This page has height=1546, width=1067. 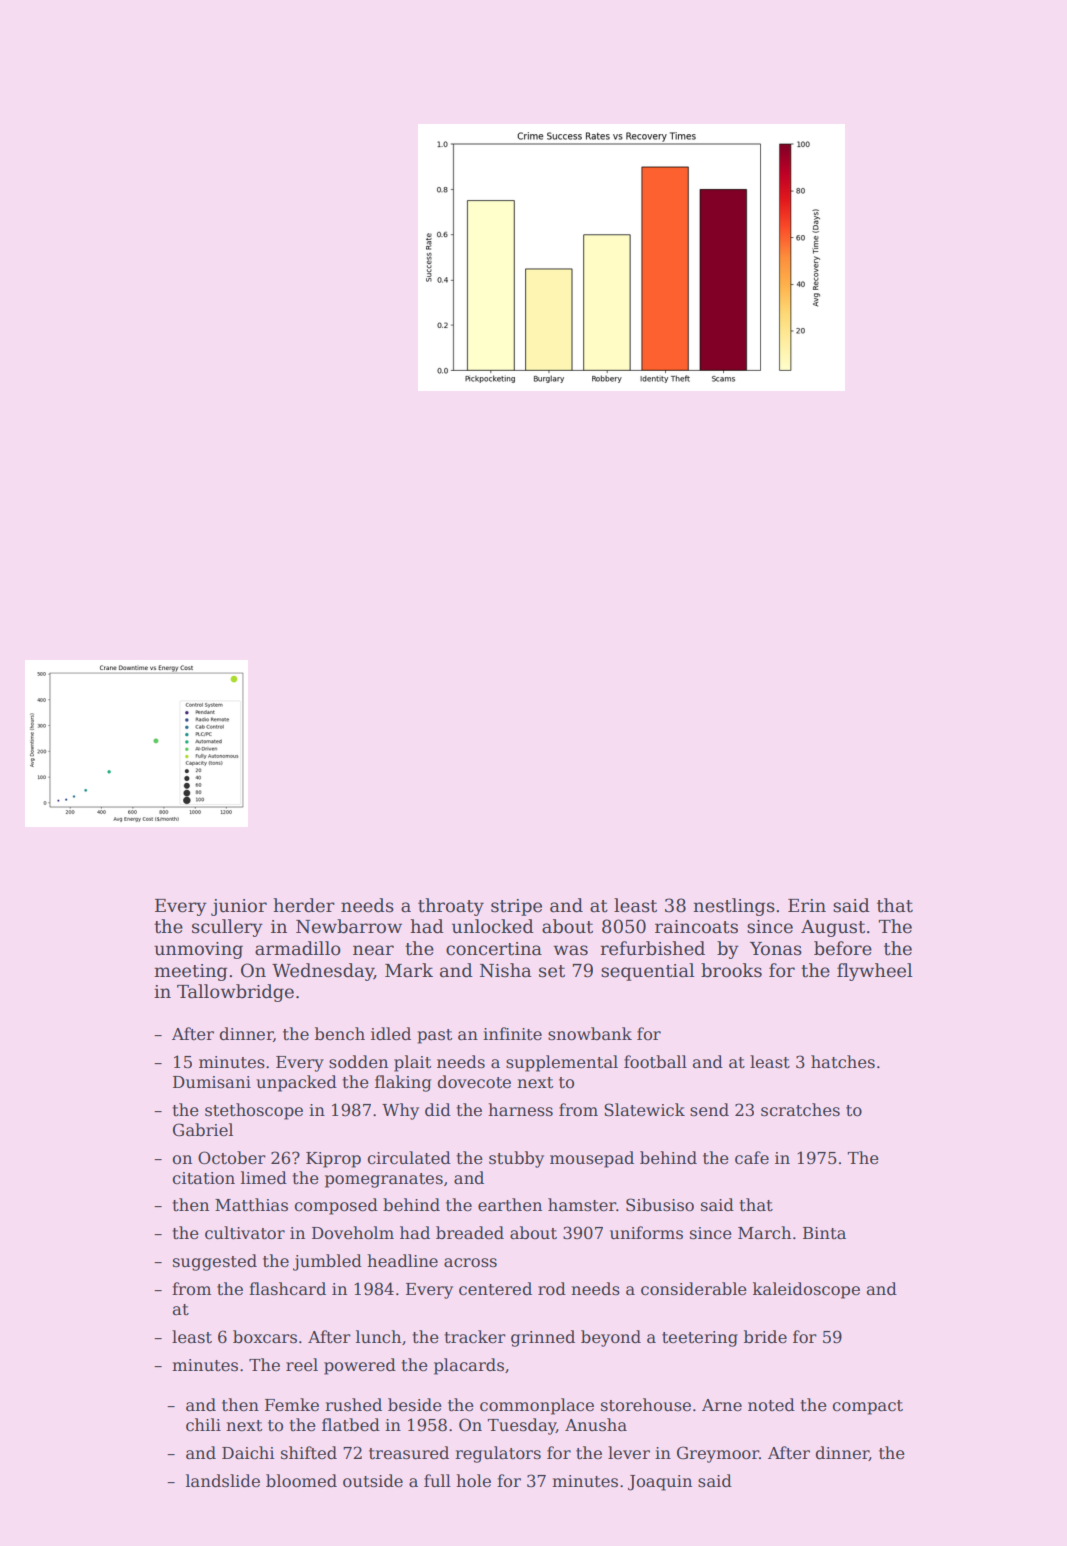 What do you see at coordinates (731, 970) in the page?
I see `brooks` at bounding box center [731, 970].
